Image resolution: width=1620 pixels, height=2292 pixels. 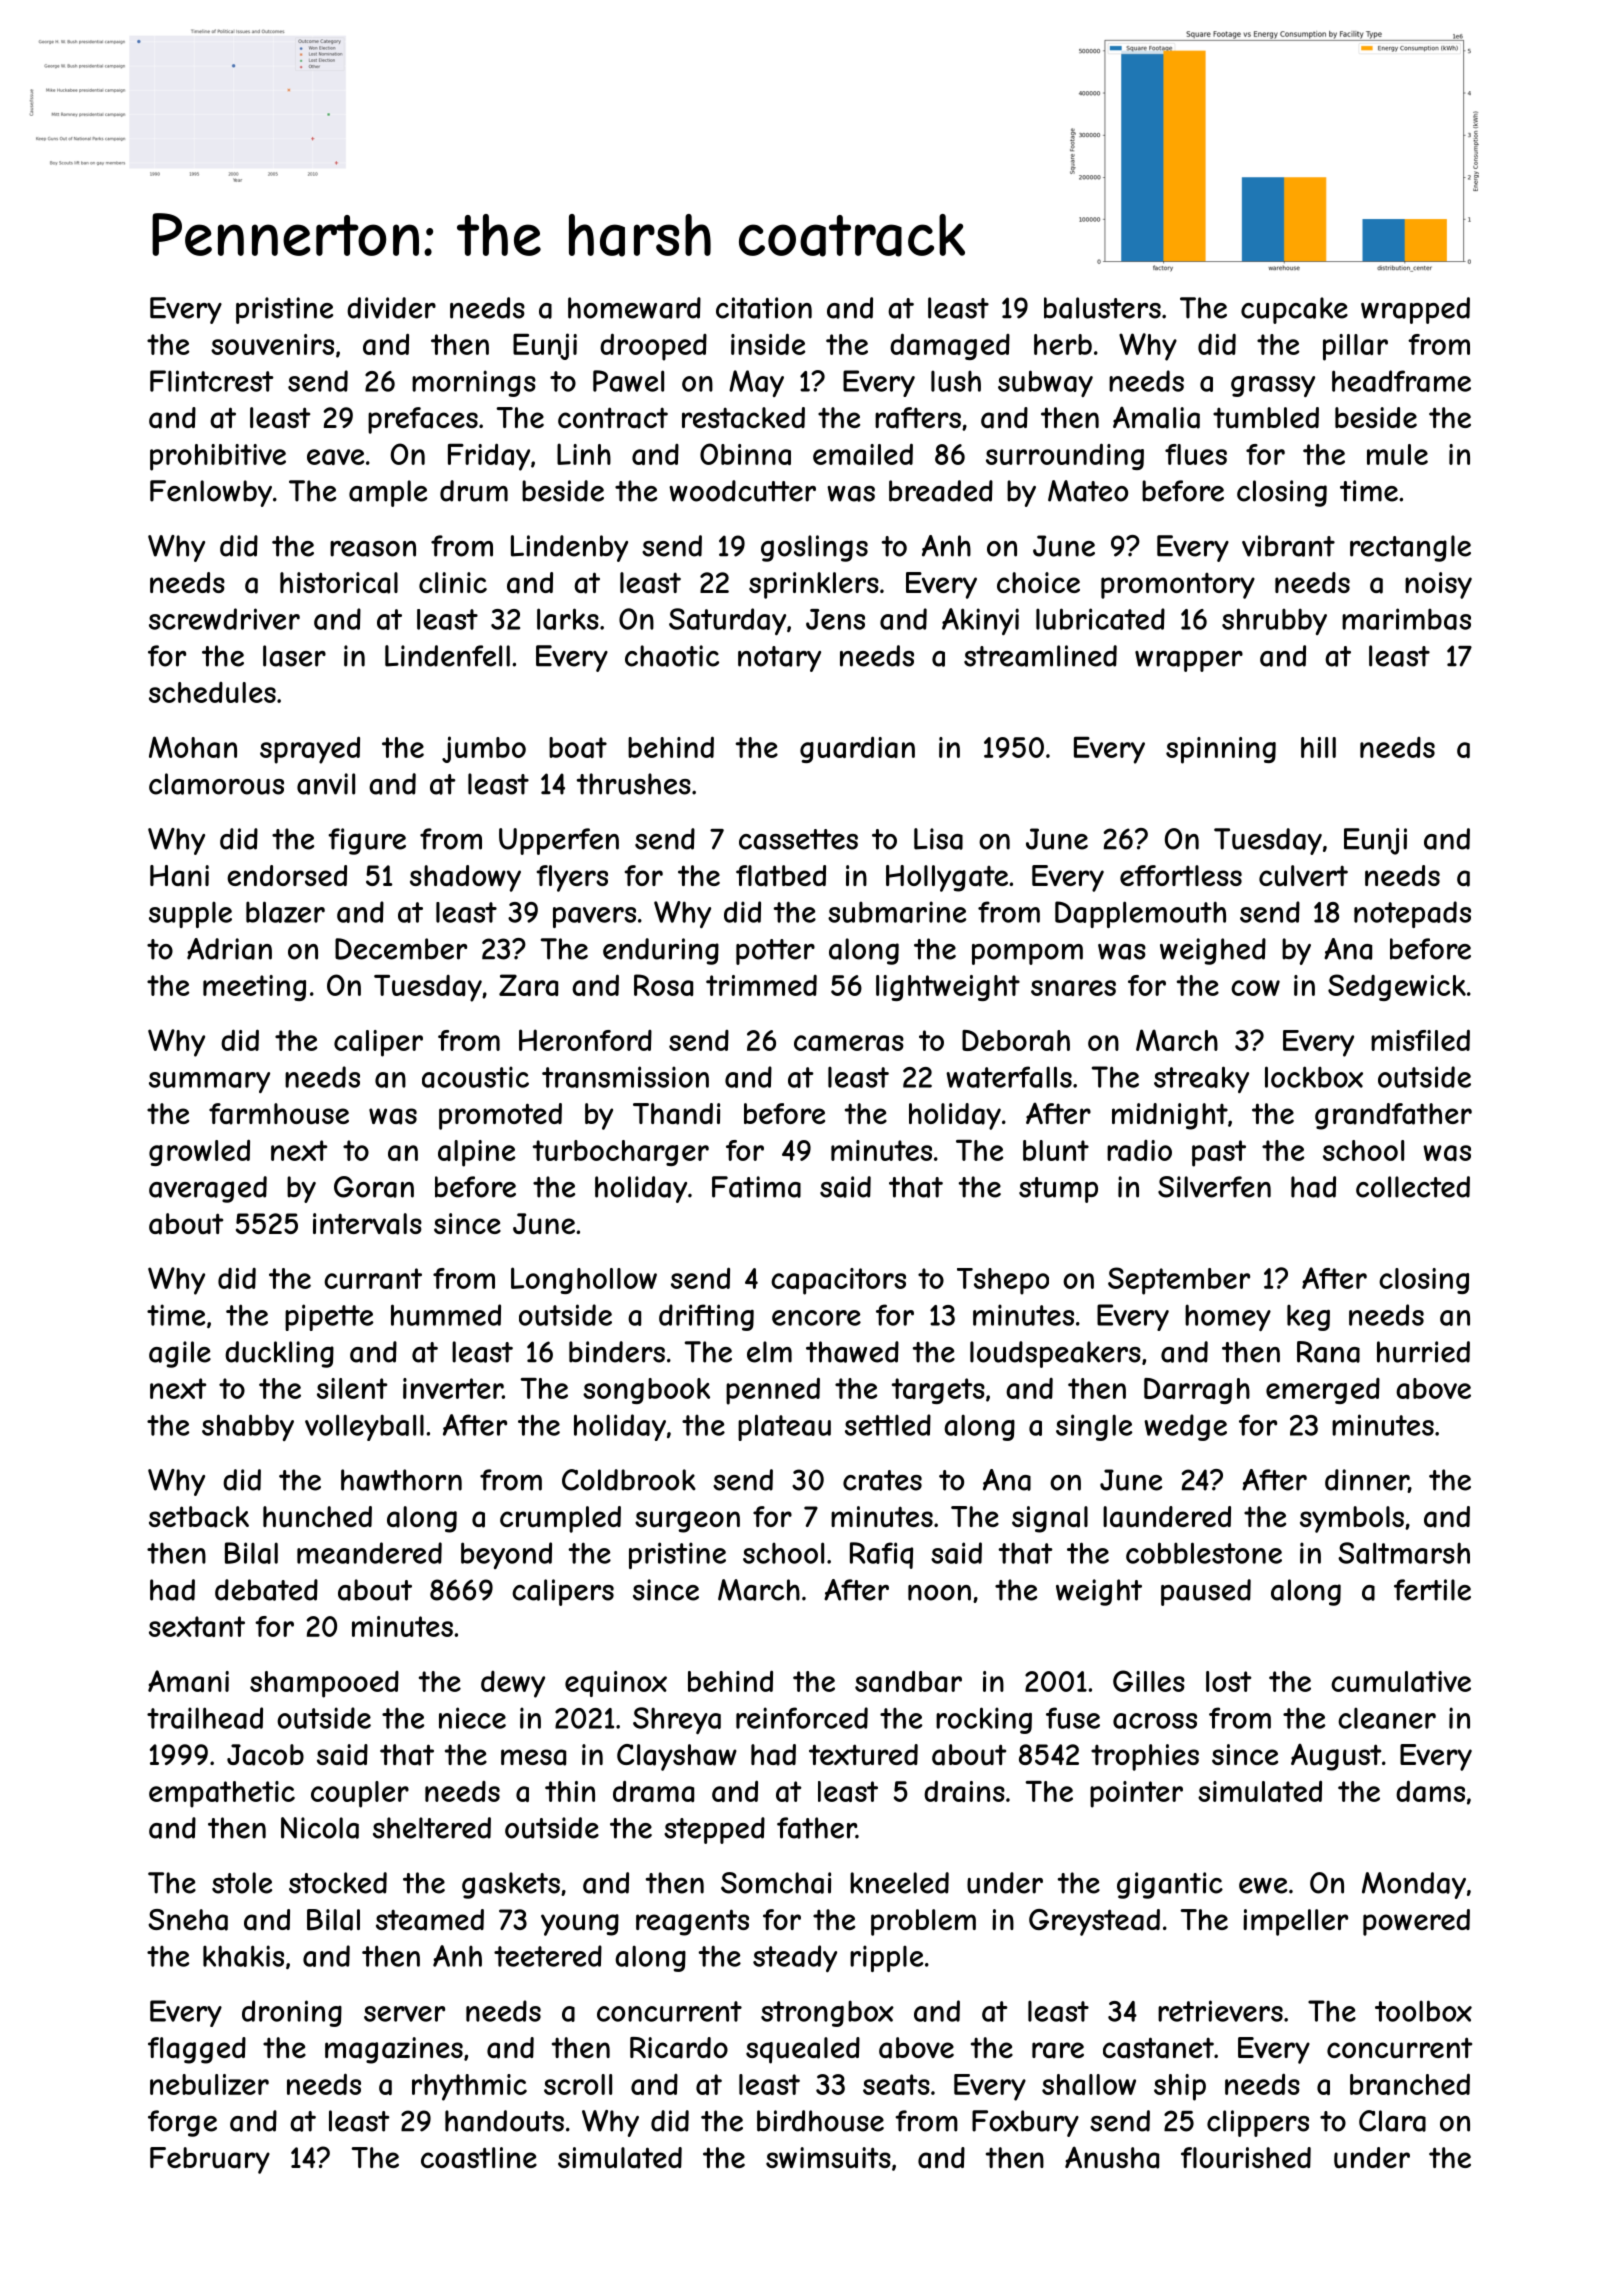 I want to click on across, so click(x=1155, y=1721).
